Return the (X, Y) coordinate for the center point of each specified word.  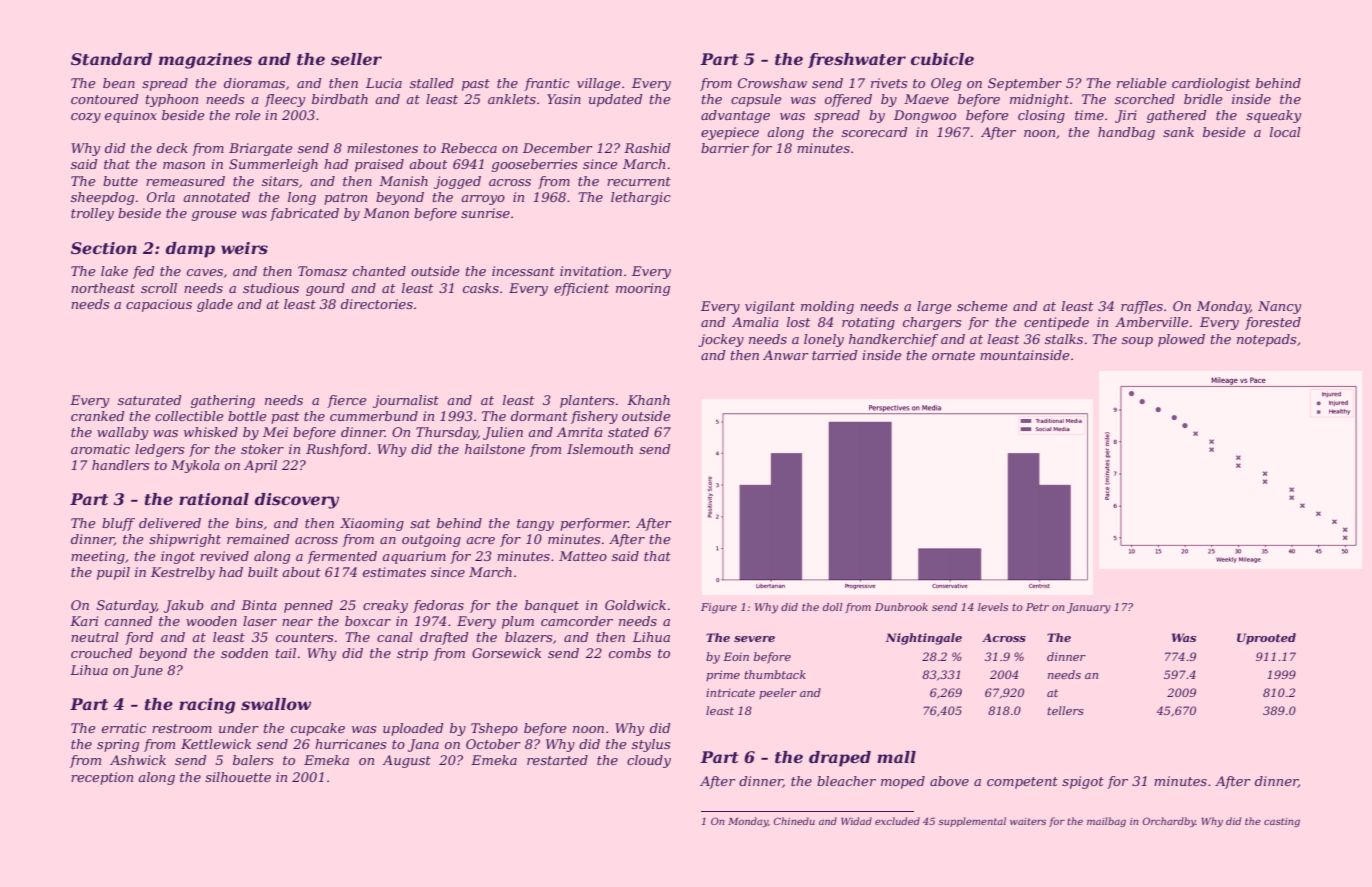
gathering (223, 401)
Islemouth (600, 449)
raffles (1142, 307)
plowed (1181, 340)
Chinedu (794, 821)
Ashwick (138, 760)
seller (356, 59)
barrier (725, 148)
